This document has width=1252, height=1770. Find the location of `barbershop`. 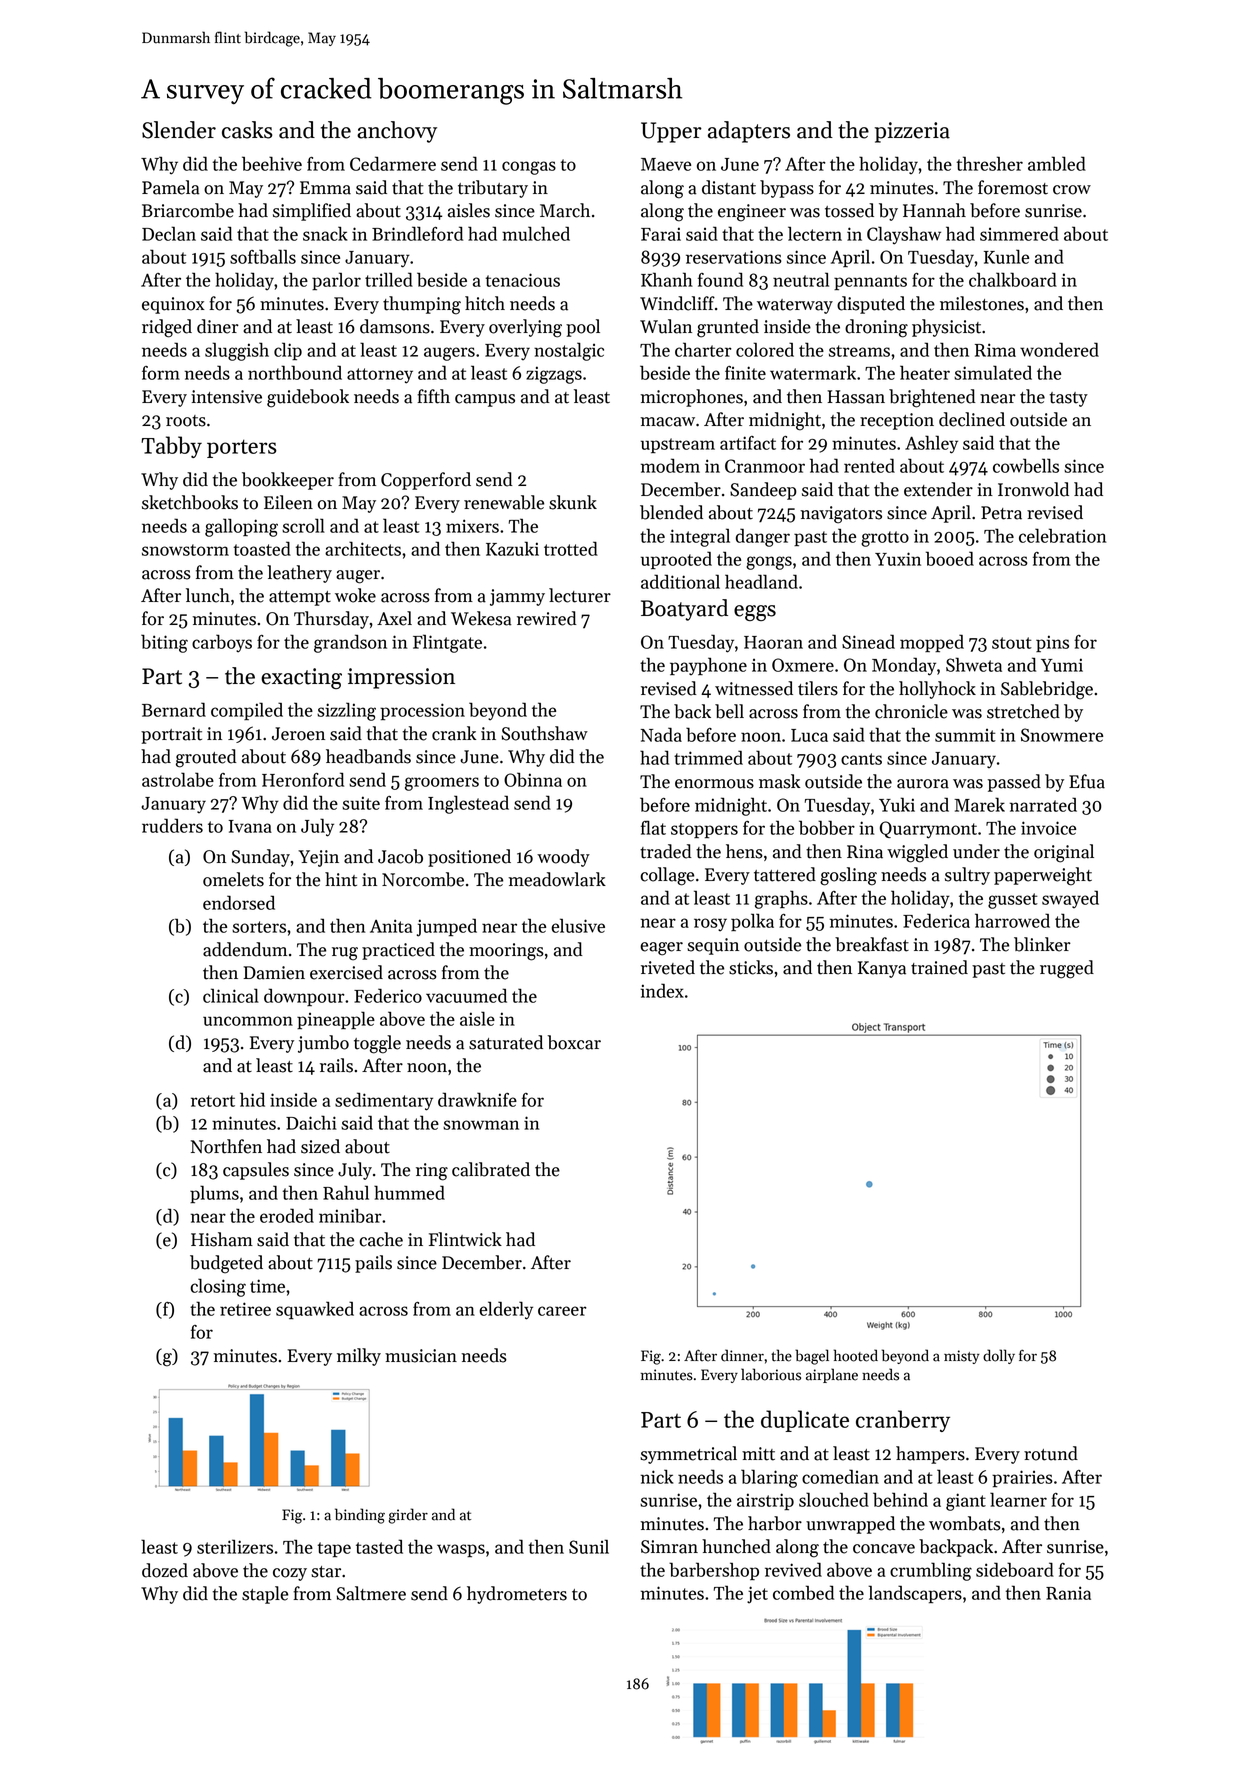

barbershop is located at coordinates (714, 1571).
